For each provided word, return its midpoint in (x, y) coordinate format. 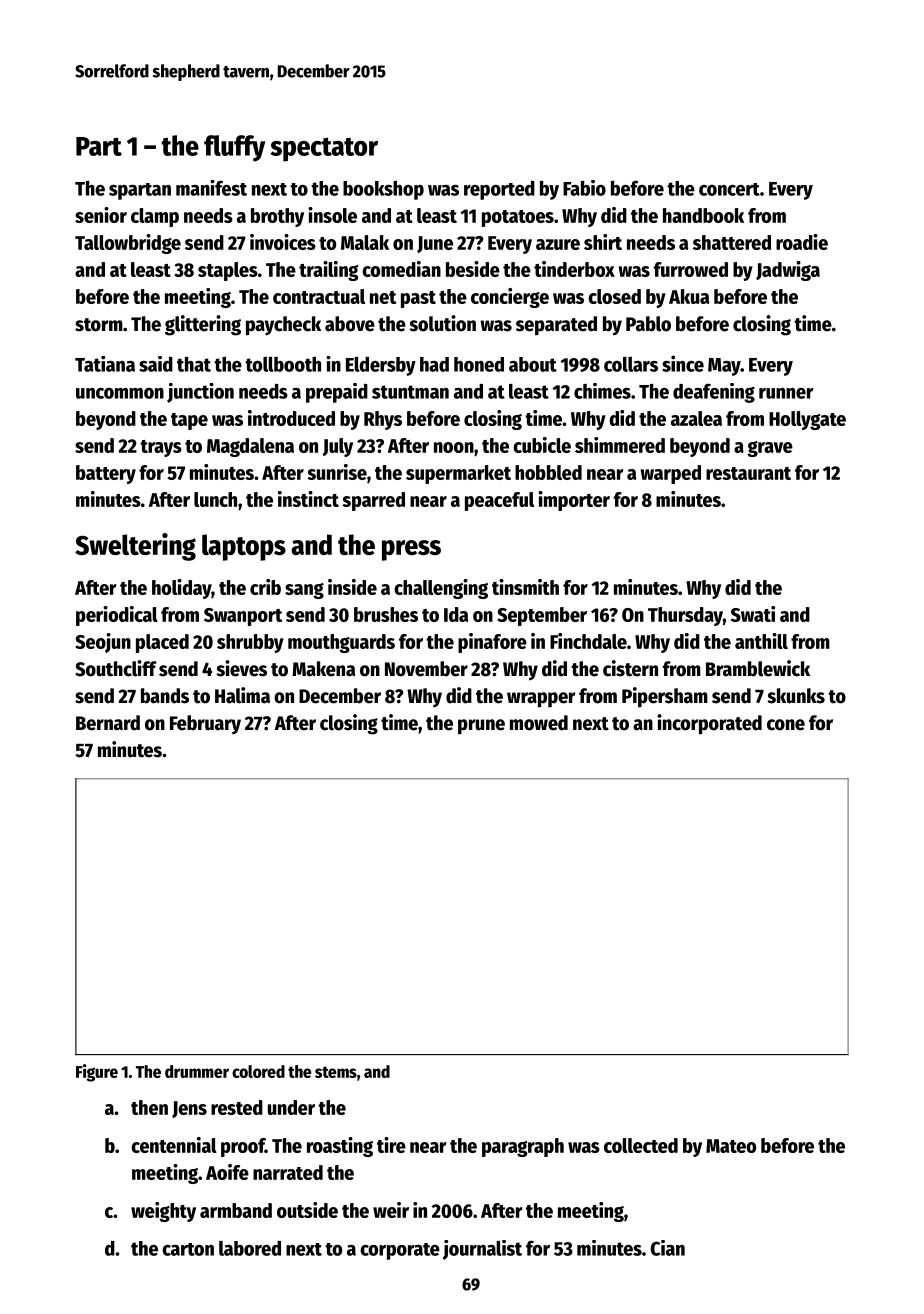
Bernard (108, 723)
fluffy (234, 148)
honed (479, 364)
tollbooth (283, 364)
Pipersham (665, 697)
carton (188, 1249)
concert (729, 189)
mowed (539, 723)
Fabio (584, 188)
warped (670, 474)
